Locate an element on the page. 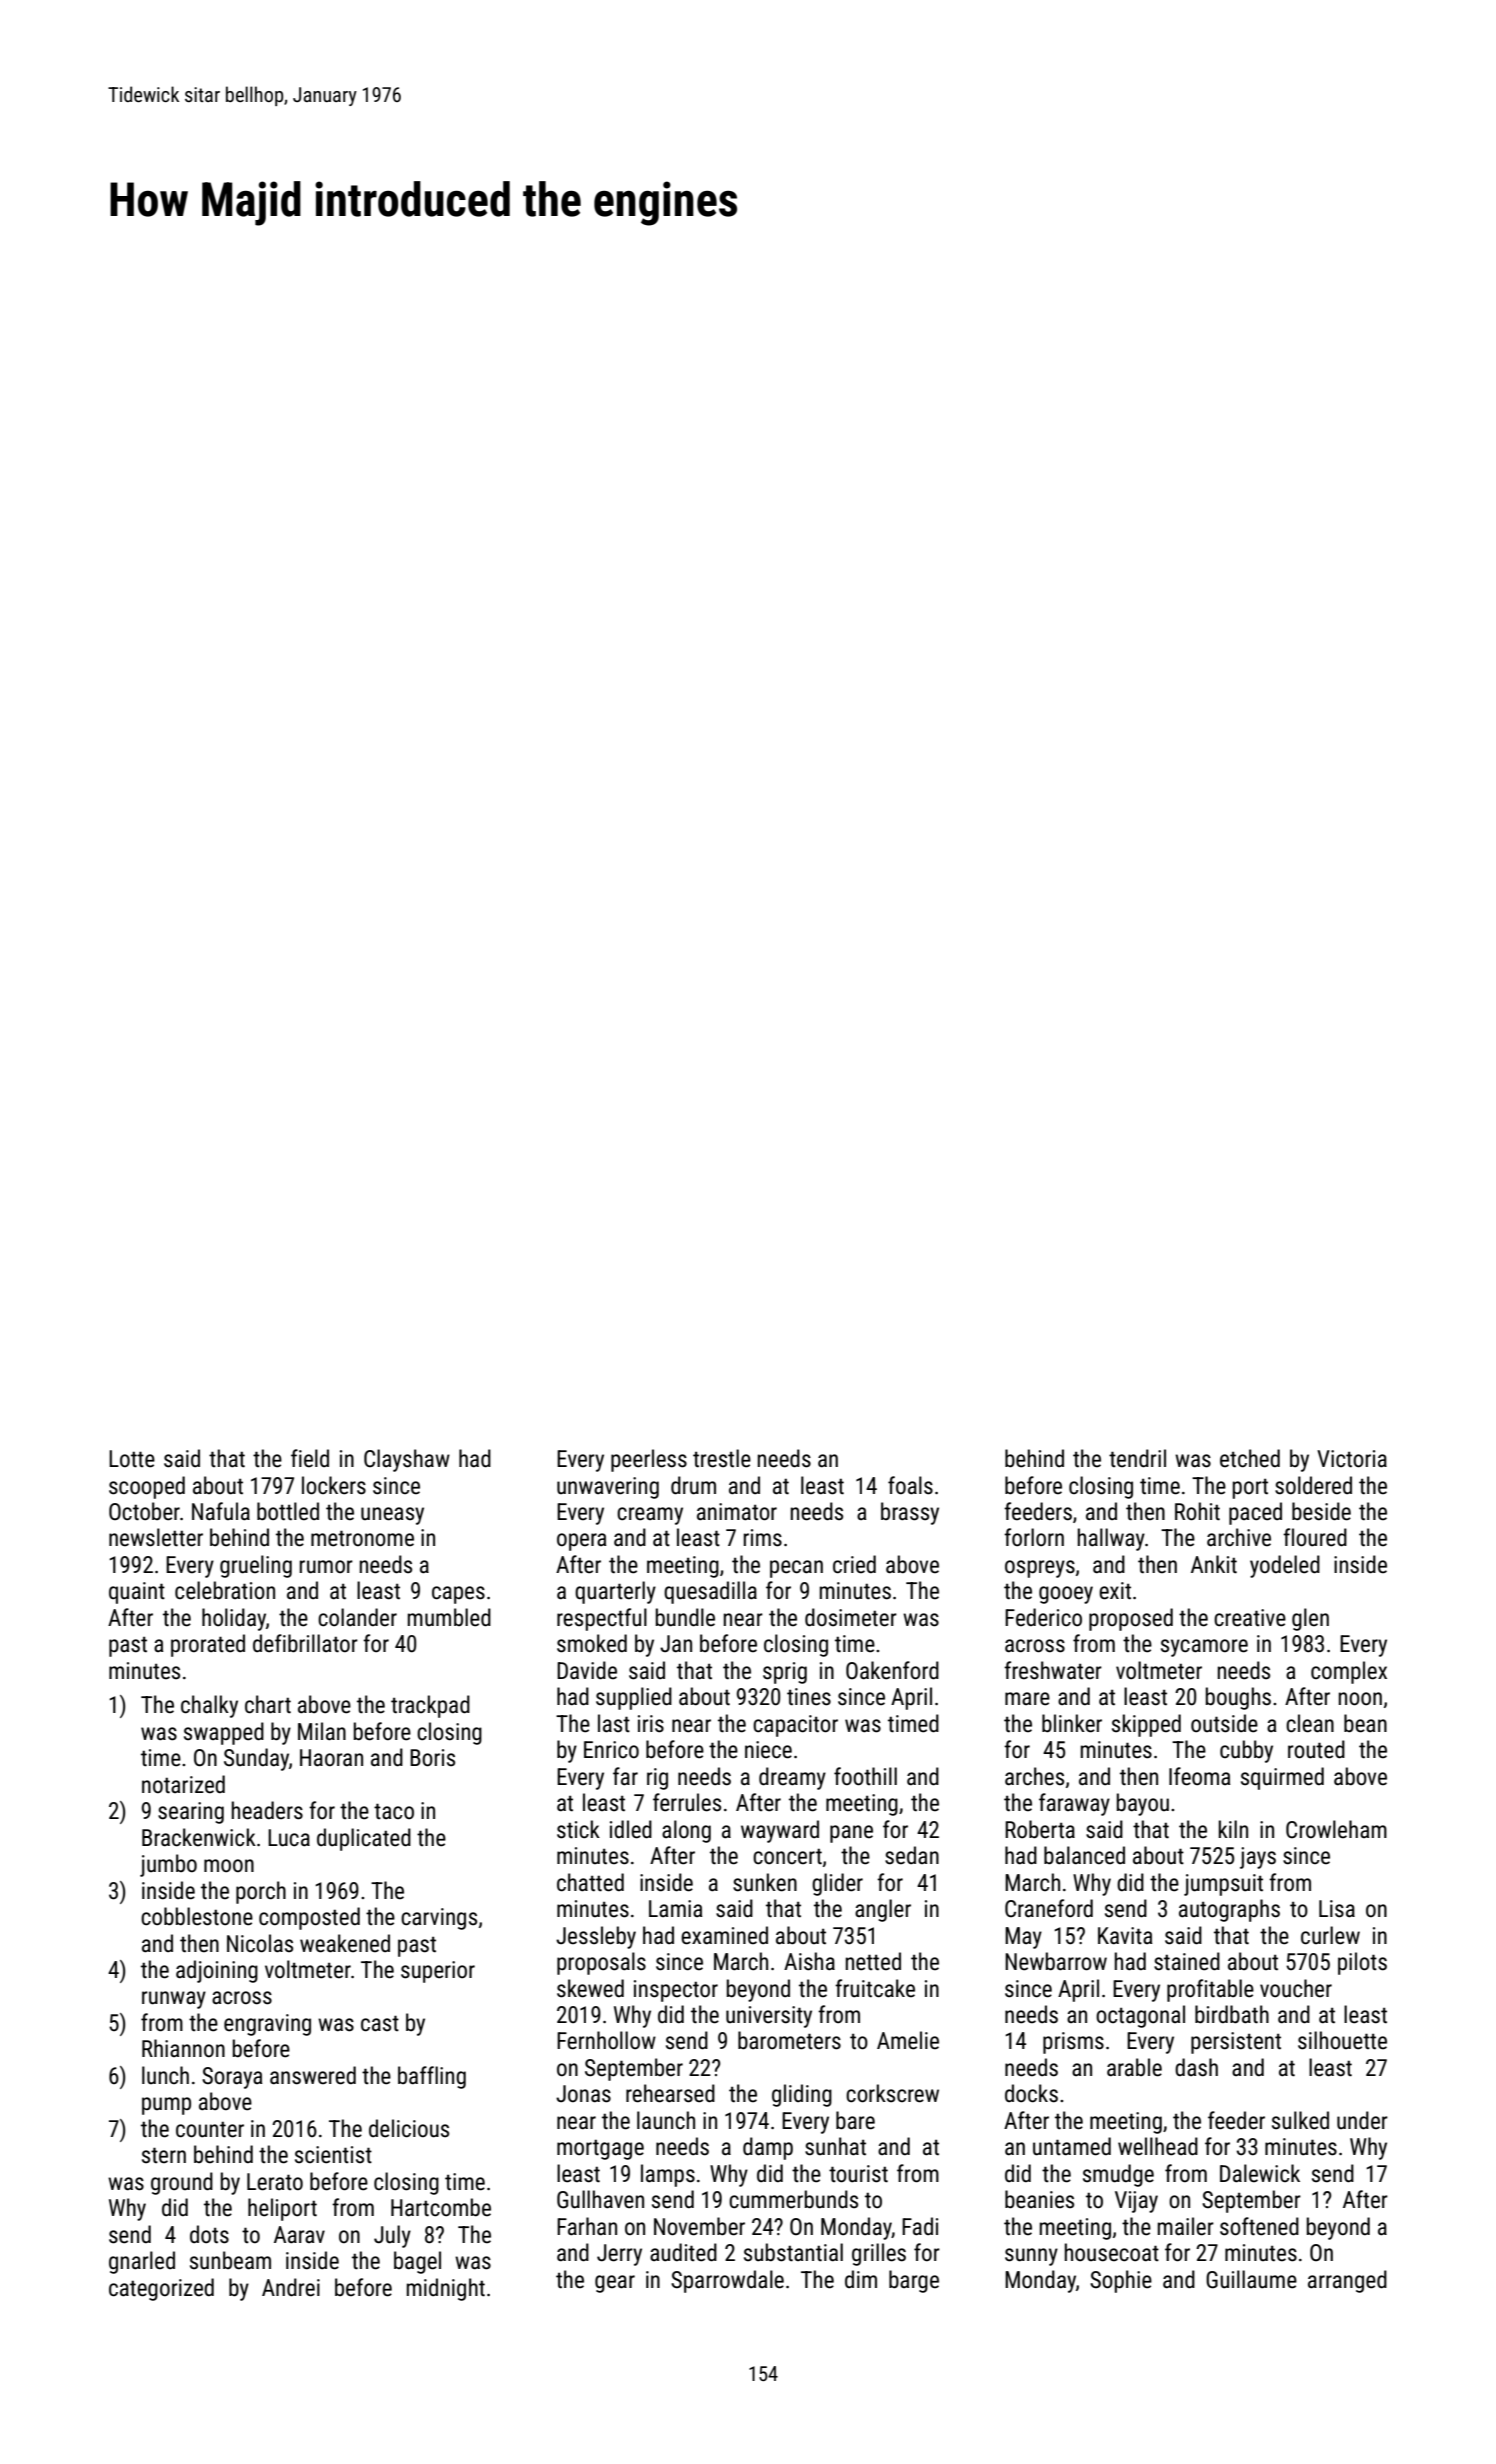 This image has width=1496, height=2464. complex is located at coordinates (1349, 1672).
